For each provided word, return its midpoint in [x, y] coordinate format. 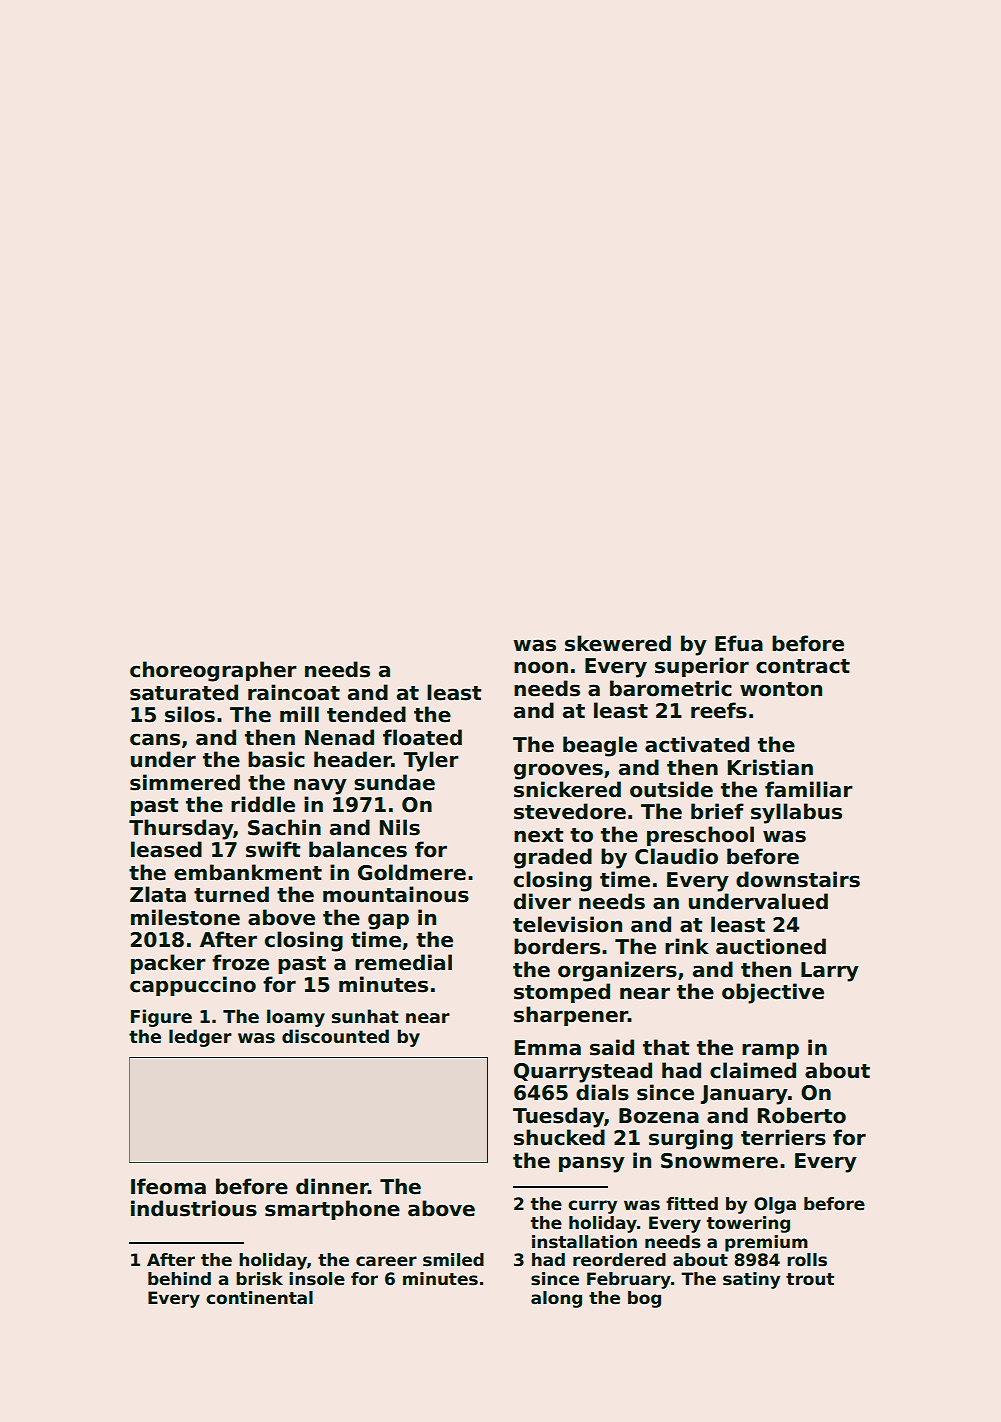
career [386, 1261]
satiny [751, 1280]
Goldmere [412, 872]
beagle [600, 746]
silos [190, 714]
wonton [781, 689]
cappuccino [193, 986]
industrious [194, 1208]
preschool [700, 836]
